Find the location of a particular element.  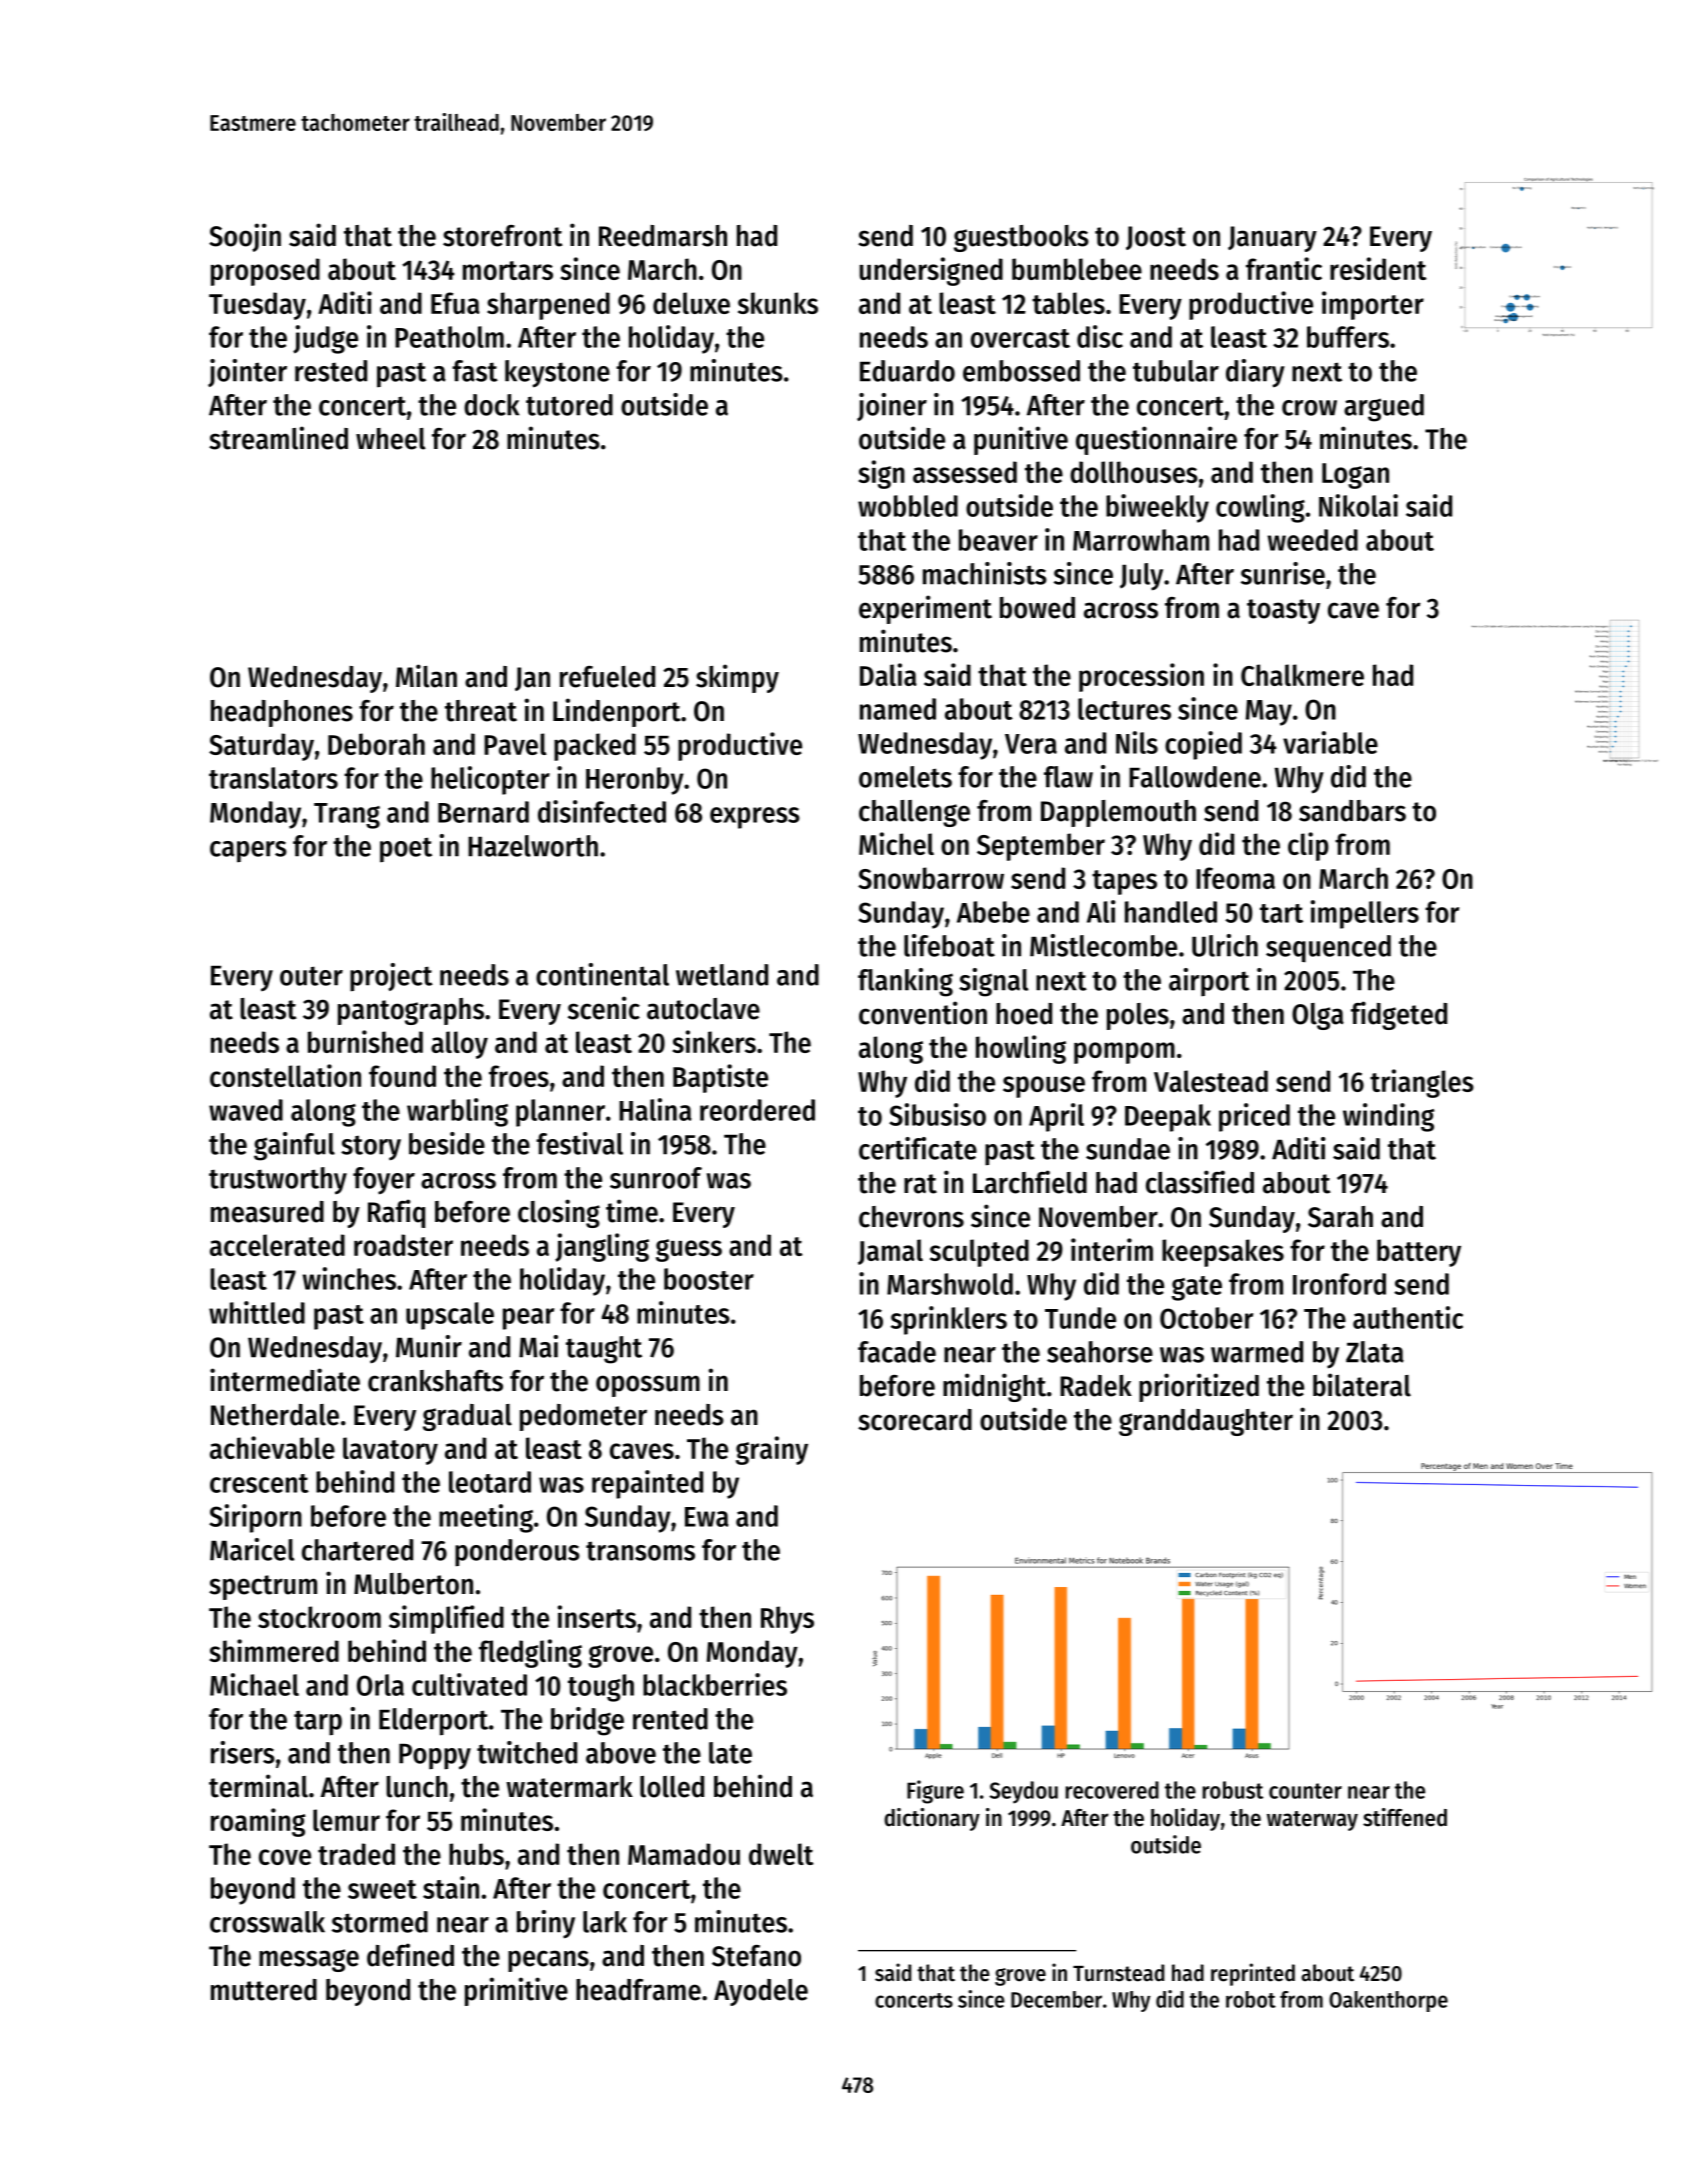

Oakenthorpe is located at coordinates (1388, 2001).
